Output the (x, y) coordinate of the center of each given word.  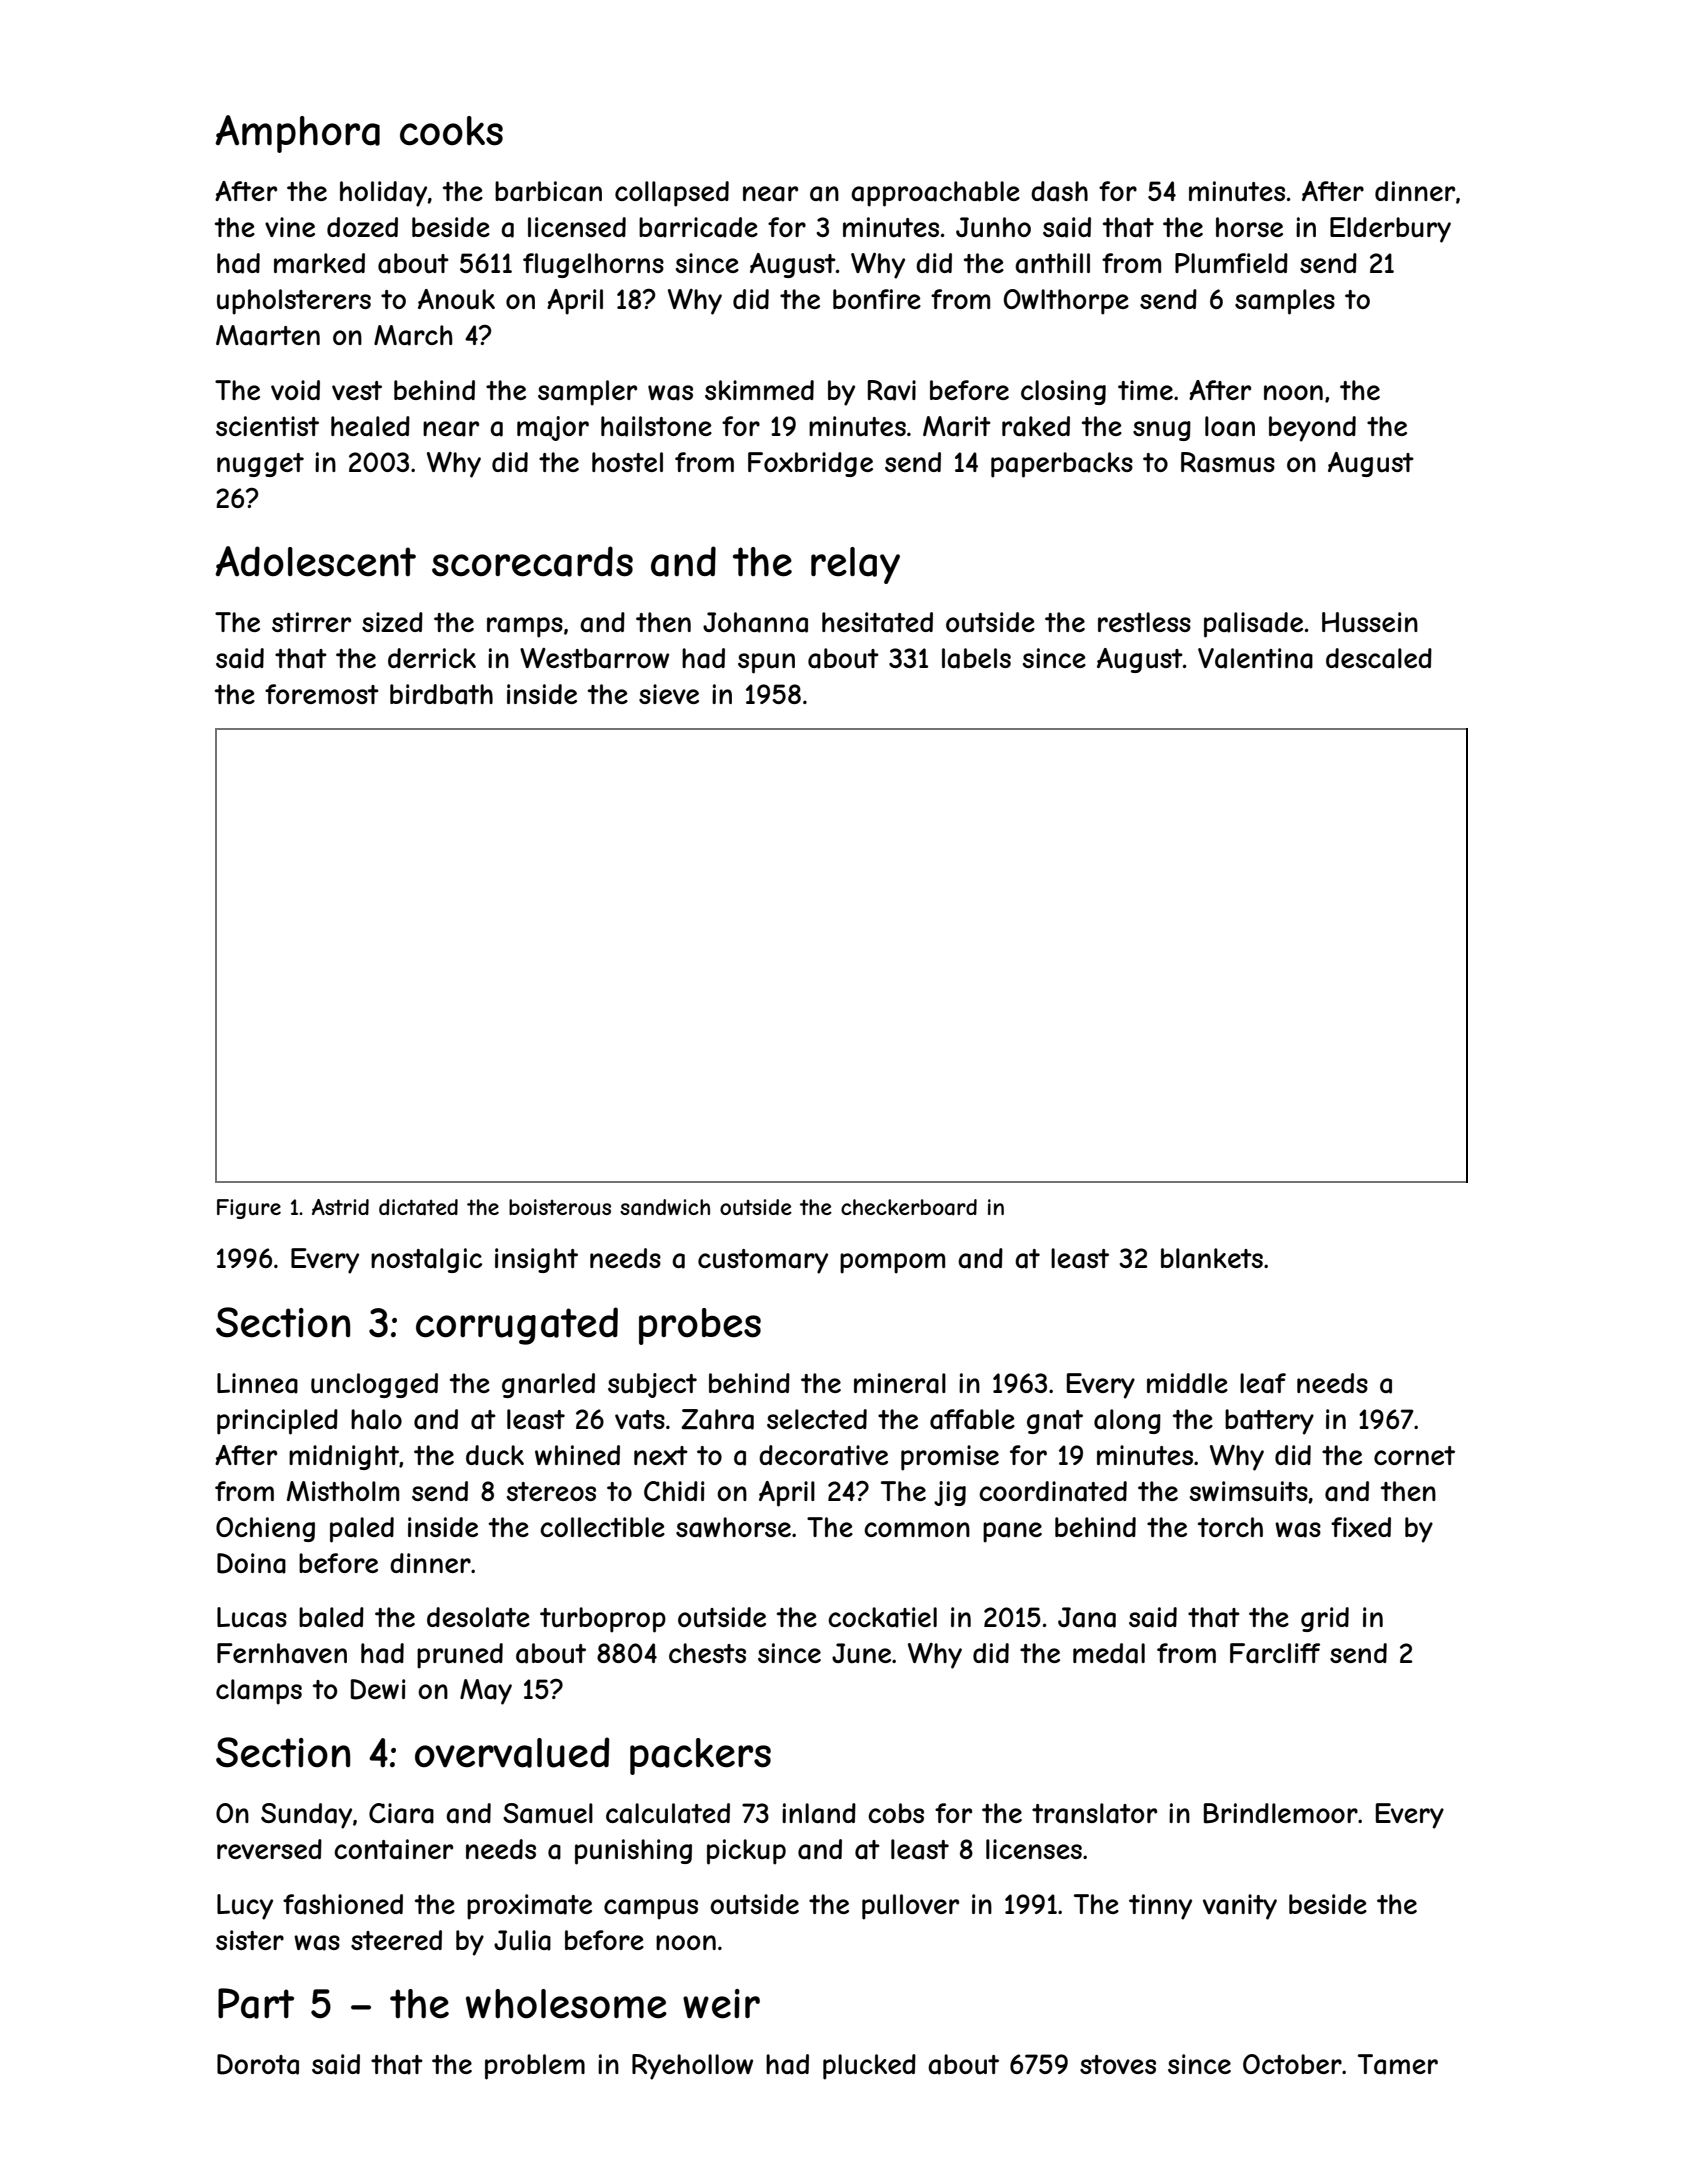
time (1145, 390)
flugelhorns (593, 265)
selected (817, 1419)
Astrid (340, 1207)
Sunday (306, 1816)
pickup (746, 1852)
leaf (1263, 1383)
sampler (587, 393)
